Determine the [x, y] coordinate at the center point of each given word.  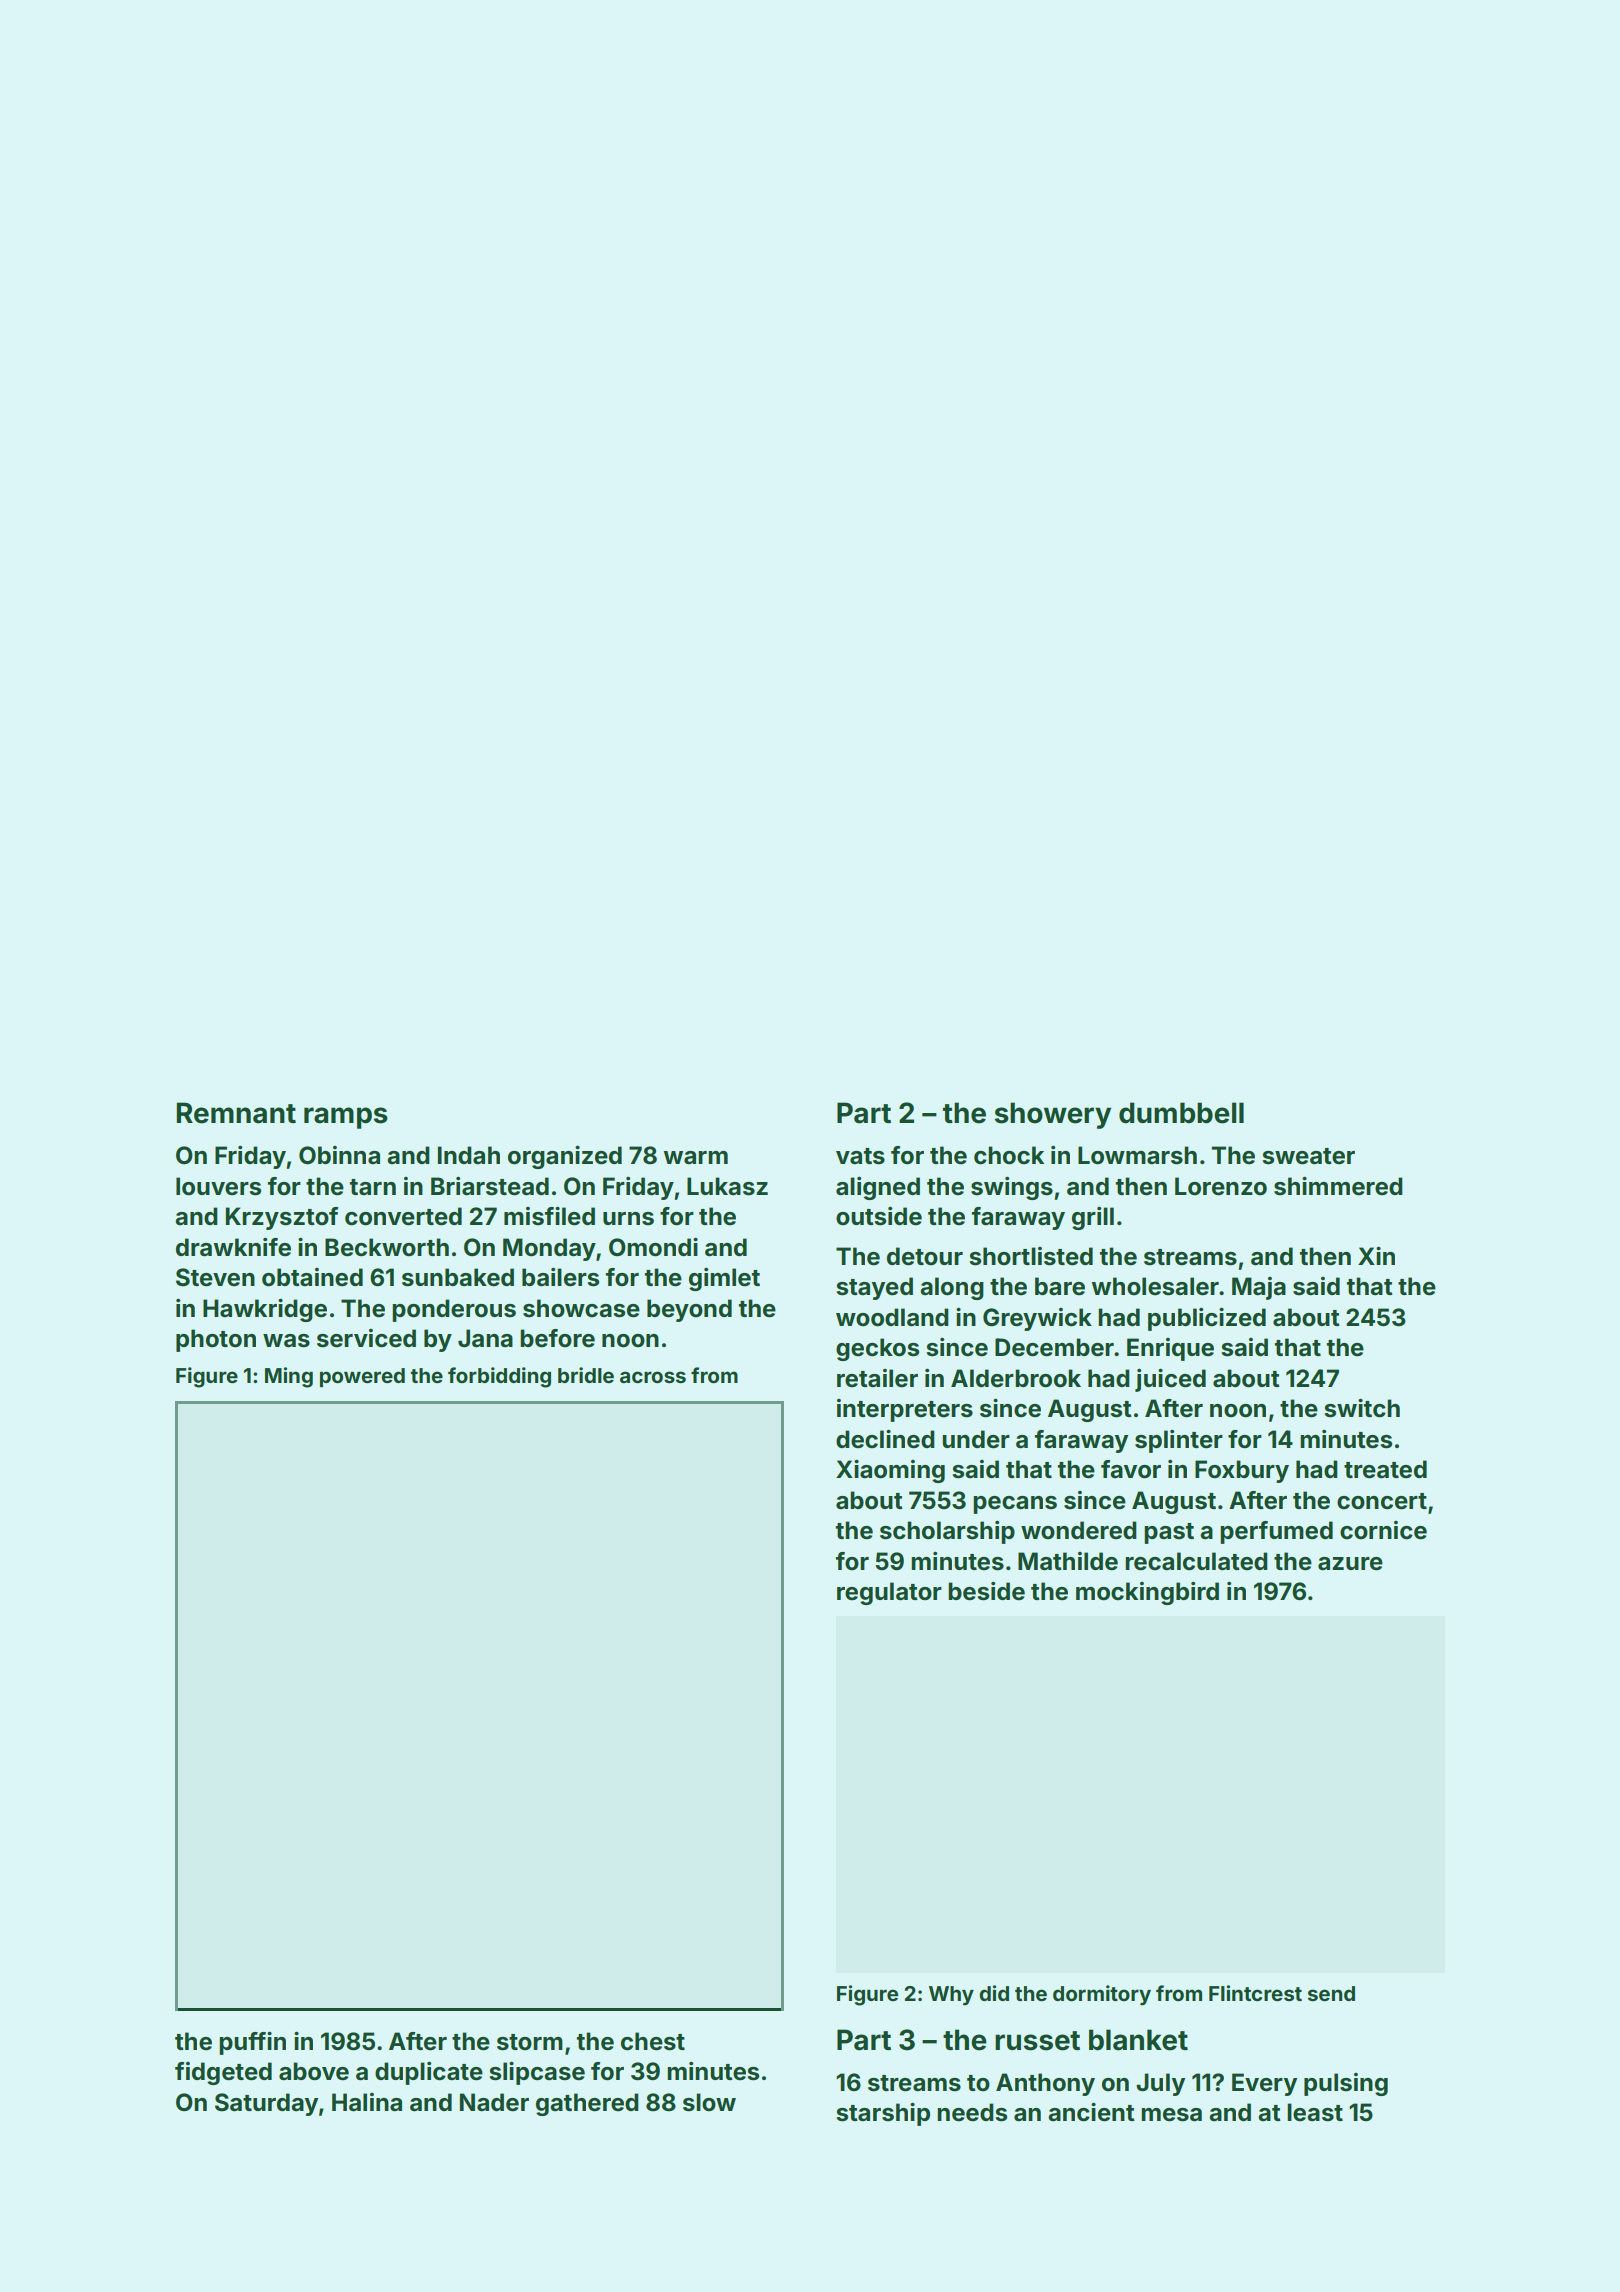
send [1331, 1993]
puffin [252, 2043]
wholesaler [1155, 1286]
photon [216, 1340]
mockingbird [1147, 1593]
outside [879, 1216]
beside [986, 1591]
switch [1362, 1408]
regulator [889, 1593]
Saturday [266, 2104]
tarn [373, 1187]
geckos [877, 1349]
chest [653, 2041]
